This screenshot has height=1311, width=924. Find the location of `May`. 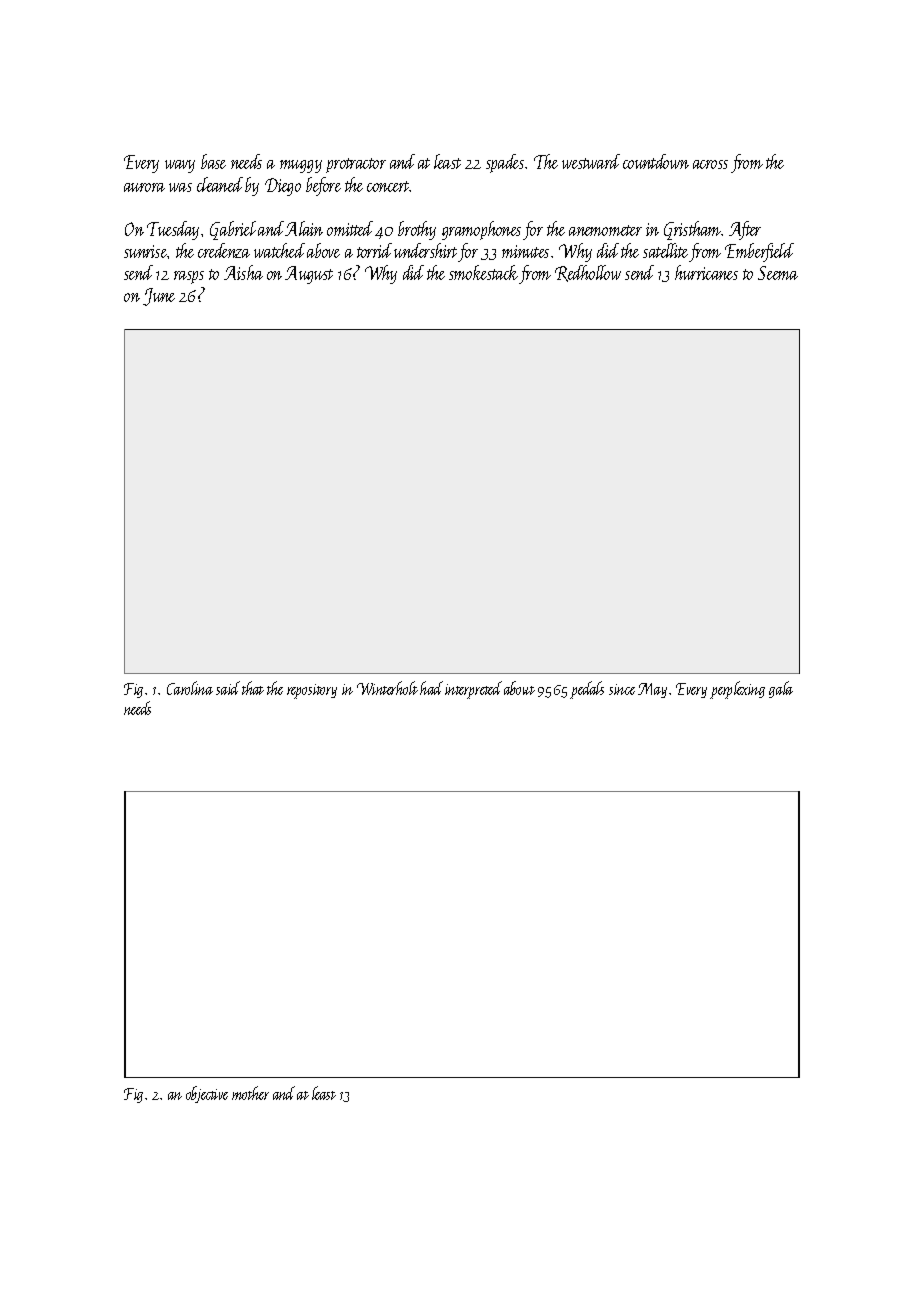

May is located at coordinates (652, 690).
